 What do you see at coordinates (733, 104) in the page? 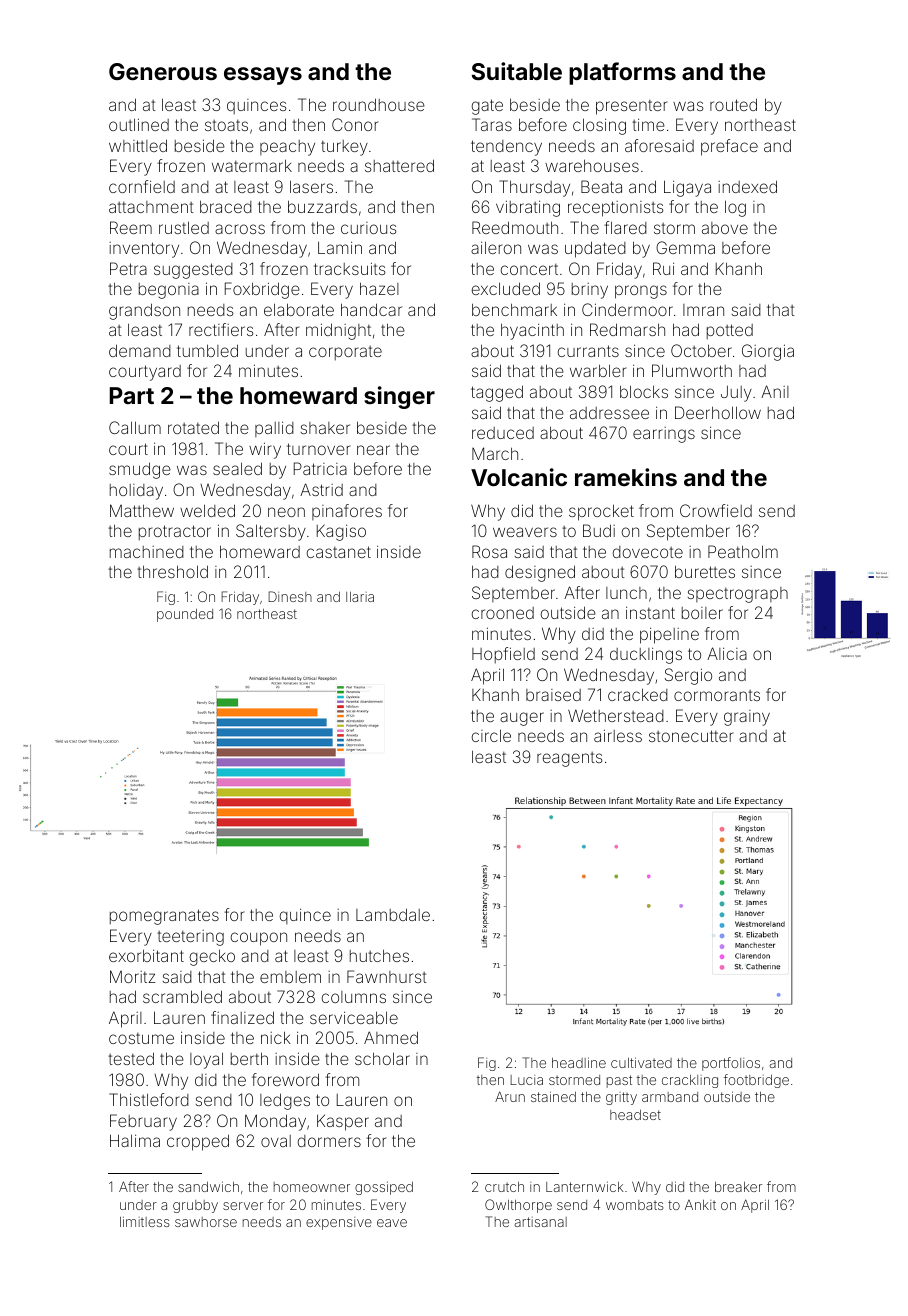
I see `routed` at bounding box center [733, 104].
